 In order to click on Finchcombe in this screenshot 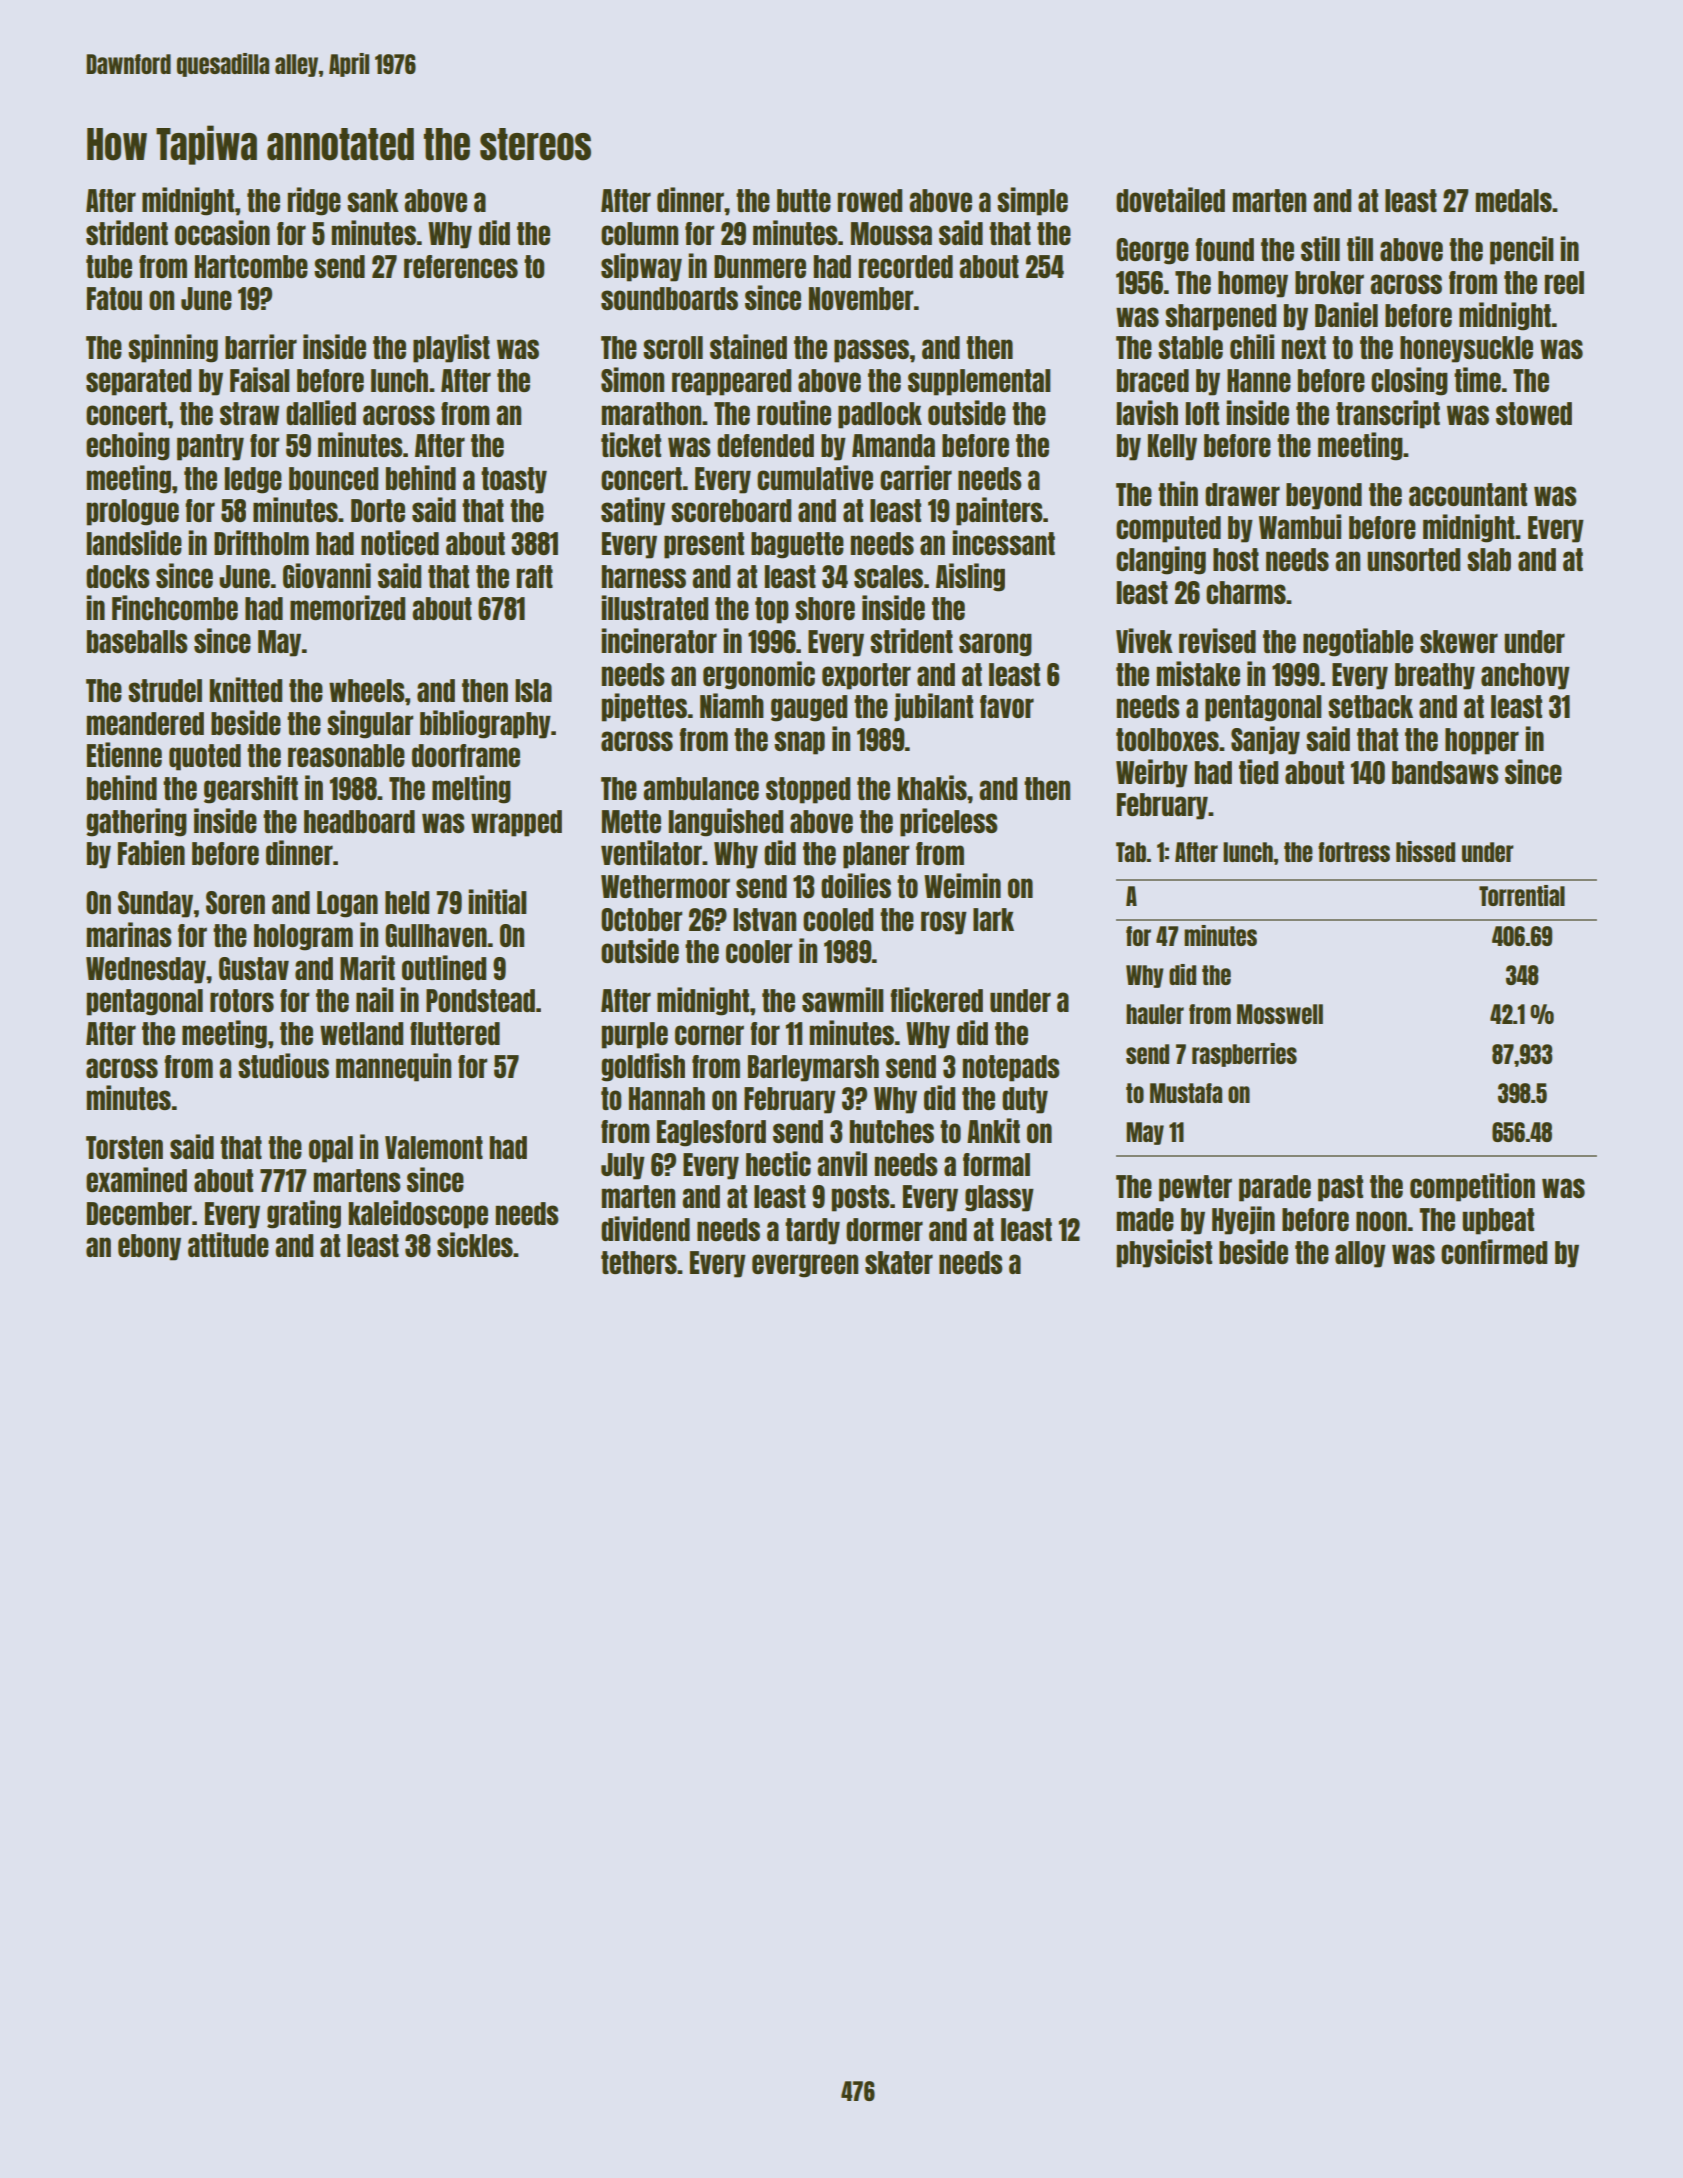, I will do `click(175, 607)`.
